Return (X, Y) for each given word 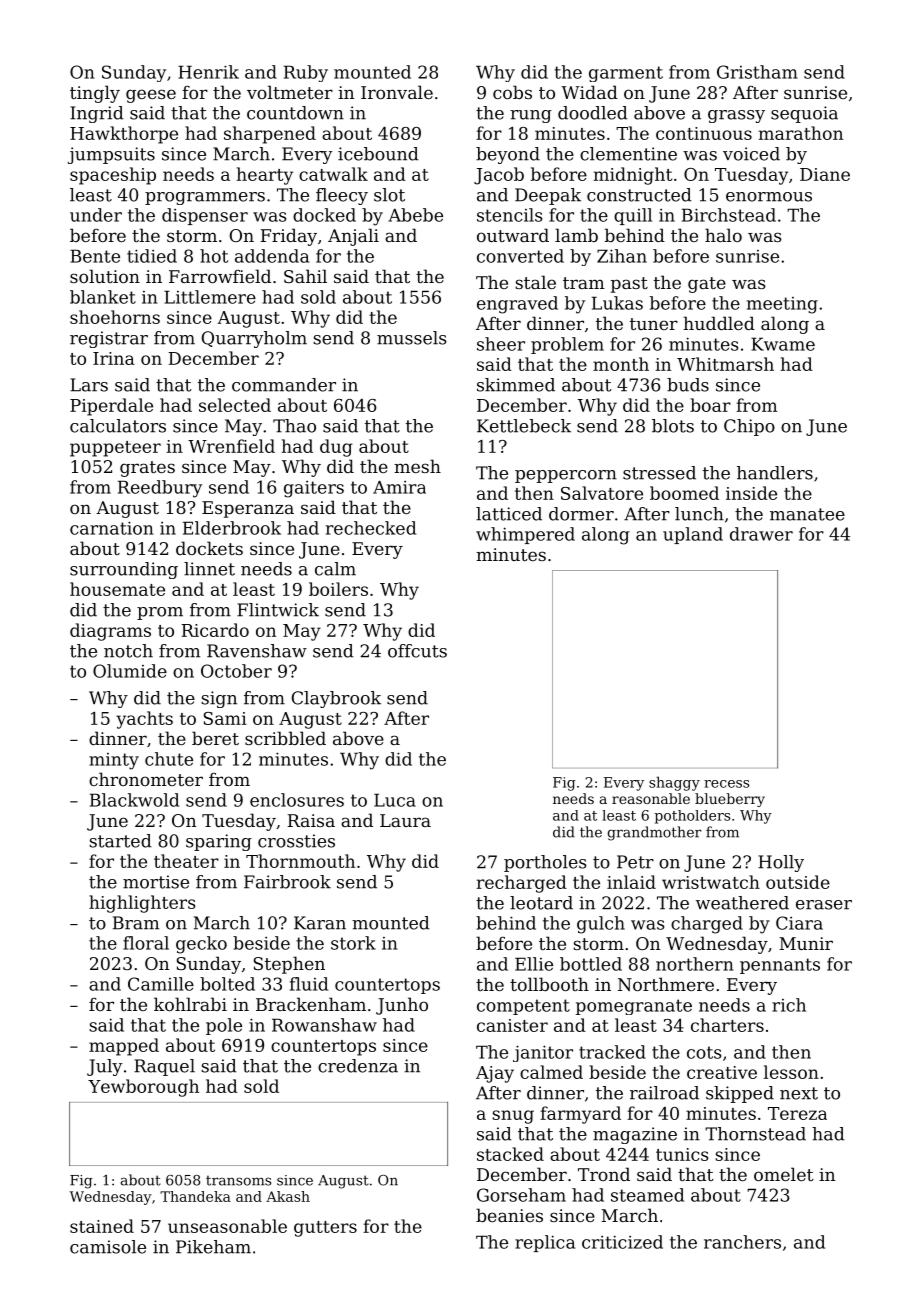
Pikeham (213, 1247)
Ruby (306, 73)
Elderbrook (232, 528)
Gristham (757, 72)
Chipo (749, 427)
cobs (512, 92)
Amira (399, 487)
